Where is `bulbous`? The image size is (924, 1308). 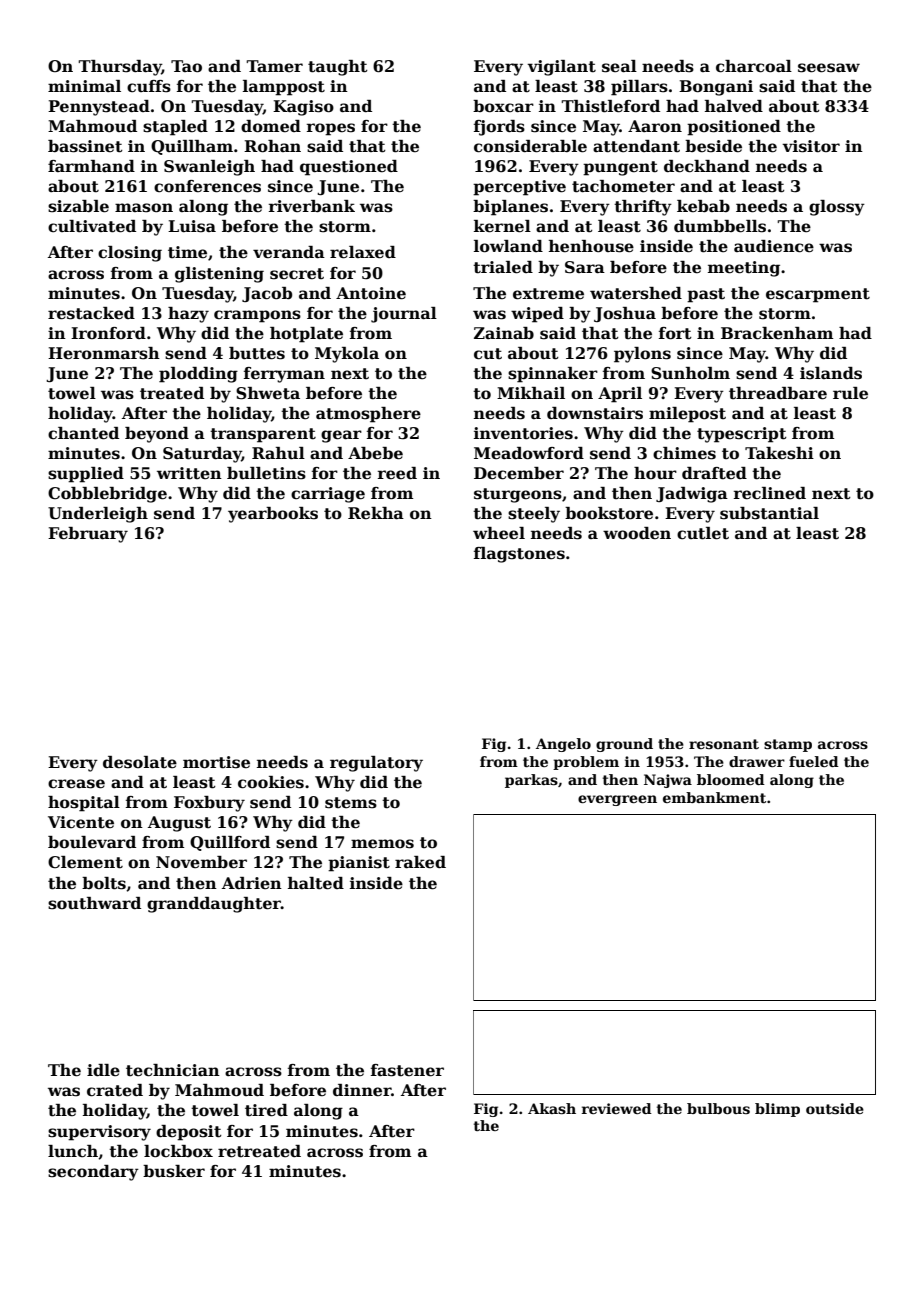 bulbous is located at coordinates (718, 1108).
